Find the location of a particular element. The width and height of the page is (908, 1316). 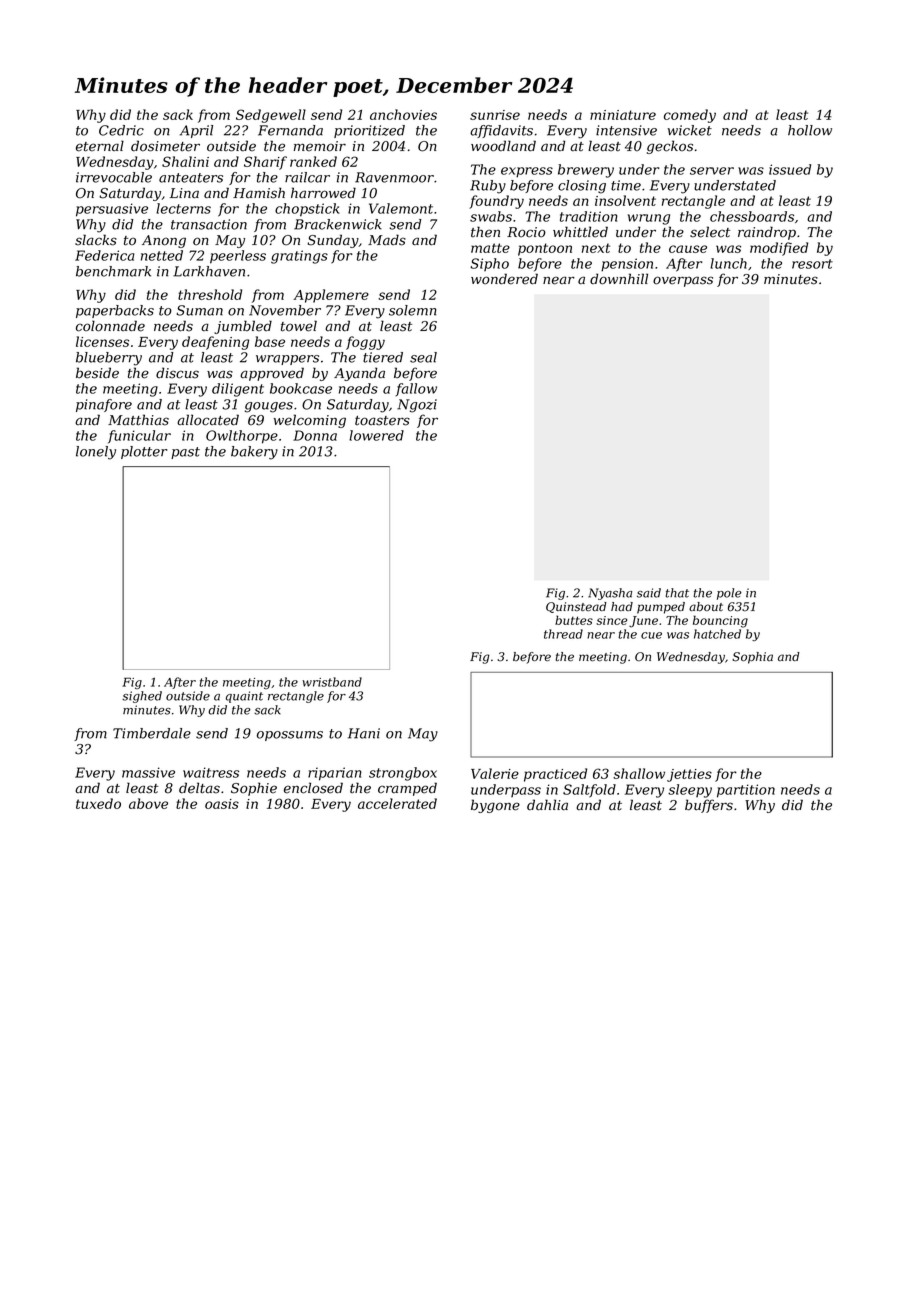

comedy is located at coordinates (690, 116).
